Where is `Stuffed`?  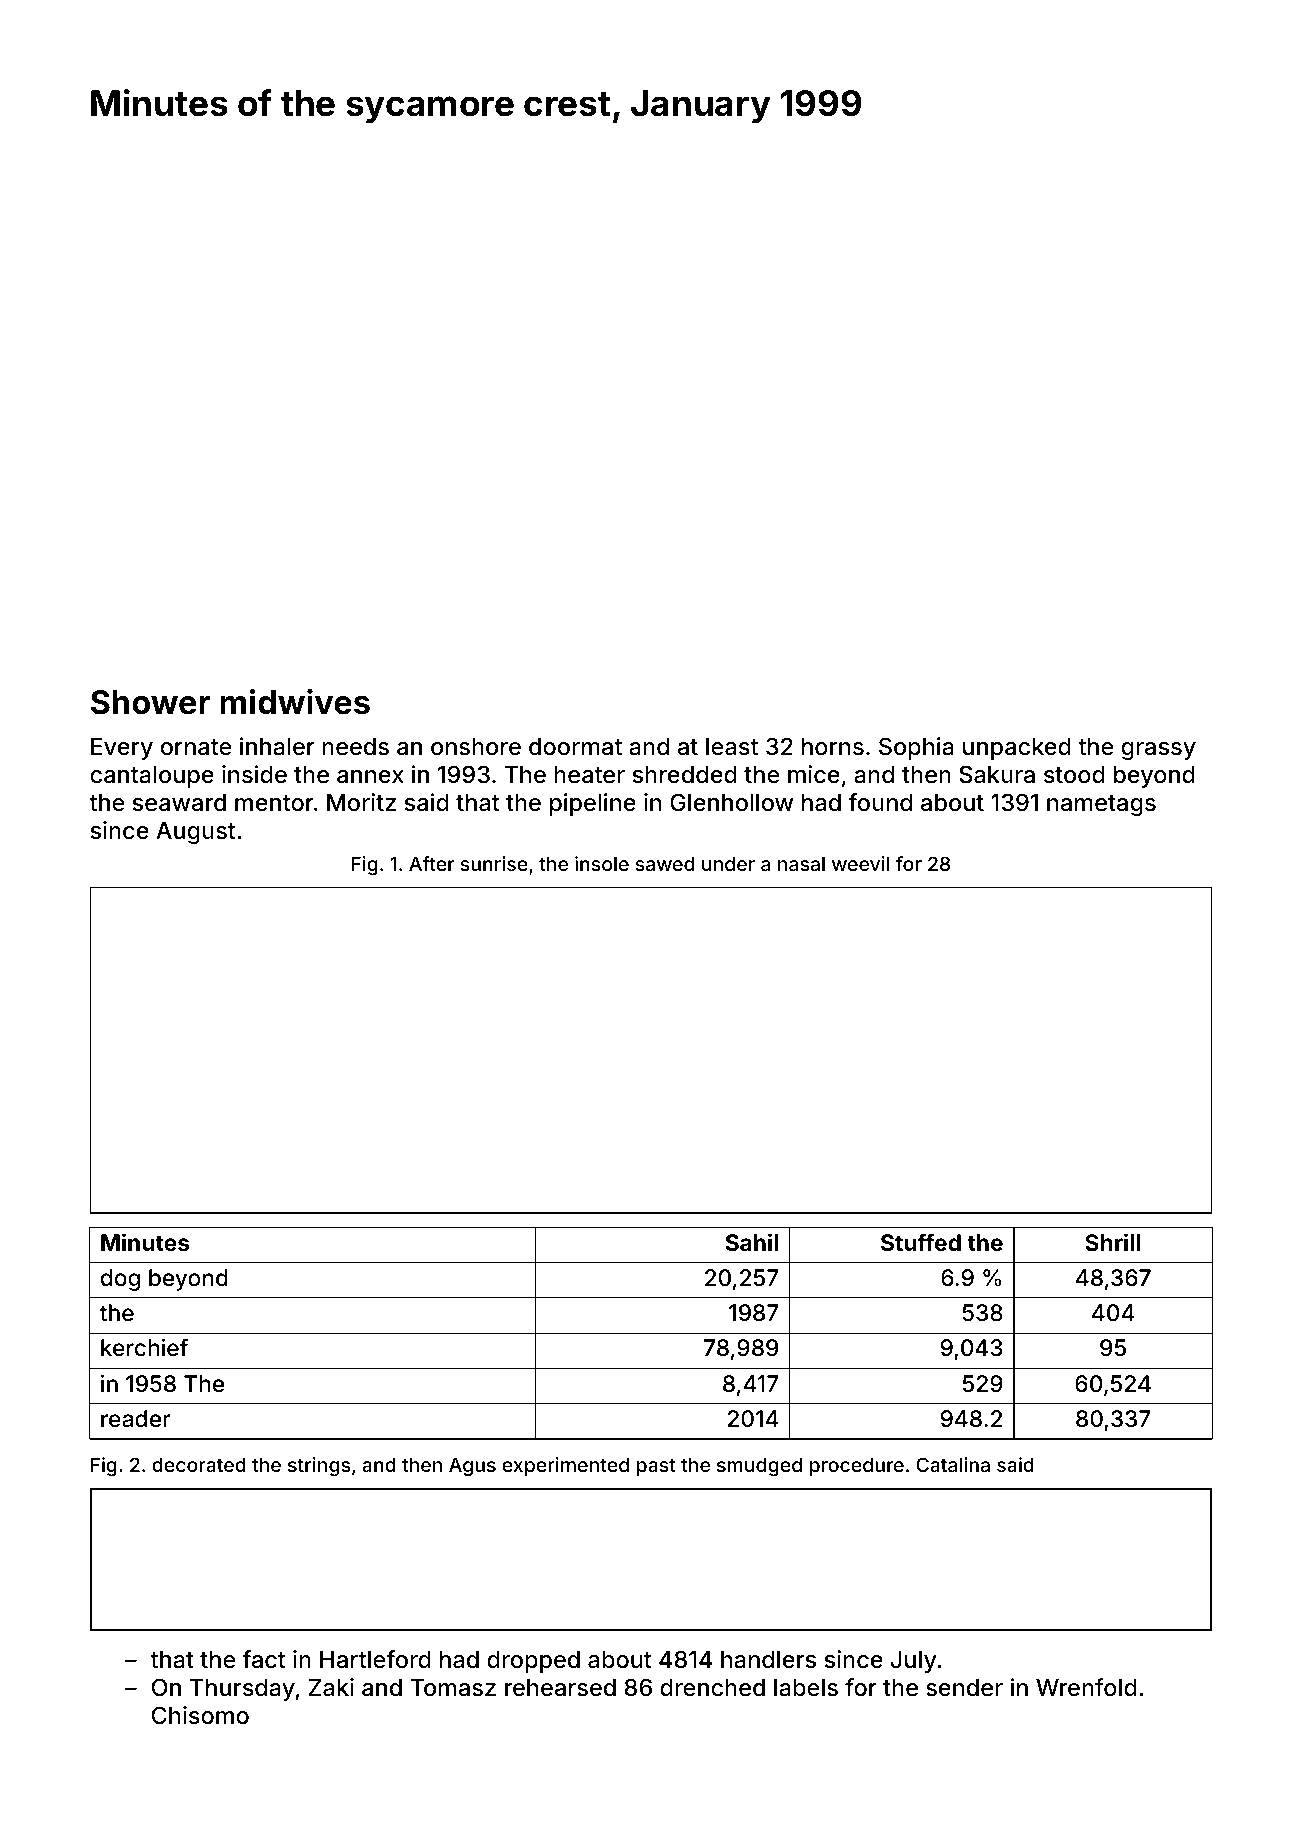
Stuffed is located at coordinates (921, 1242).
